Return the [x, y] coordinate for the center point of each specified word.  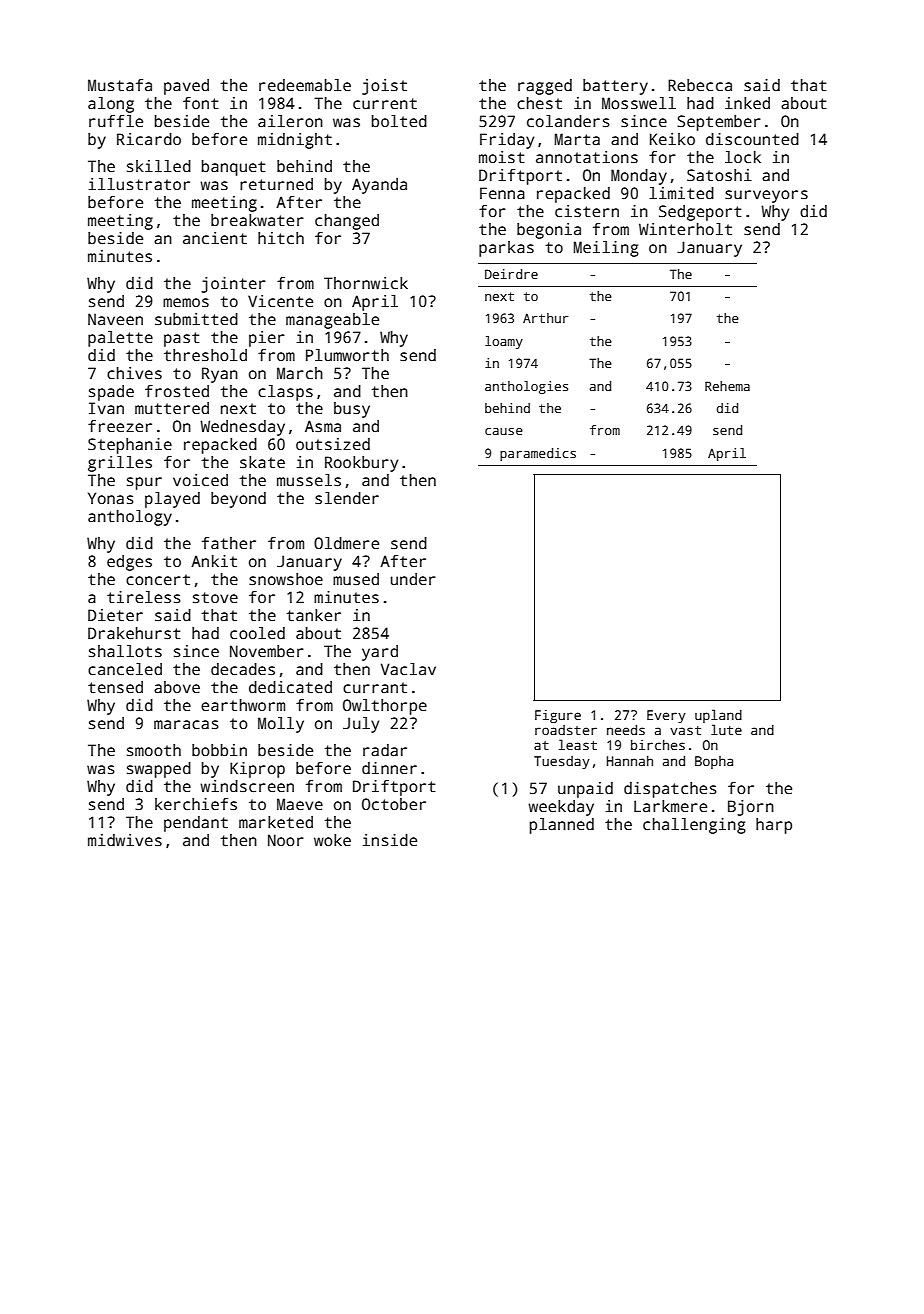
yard [380, 653]
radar [385, 750]
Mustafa [120, 85]
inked [747, 103]
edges [129, 563]
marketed [276, 822]
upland [718, 716]
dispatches [670, 790]
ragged [545, 87]
